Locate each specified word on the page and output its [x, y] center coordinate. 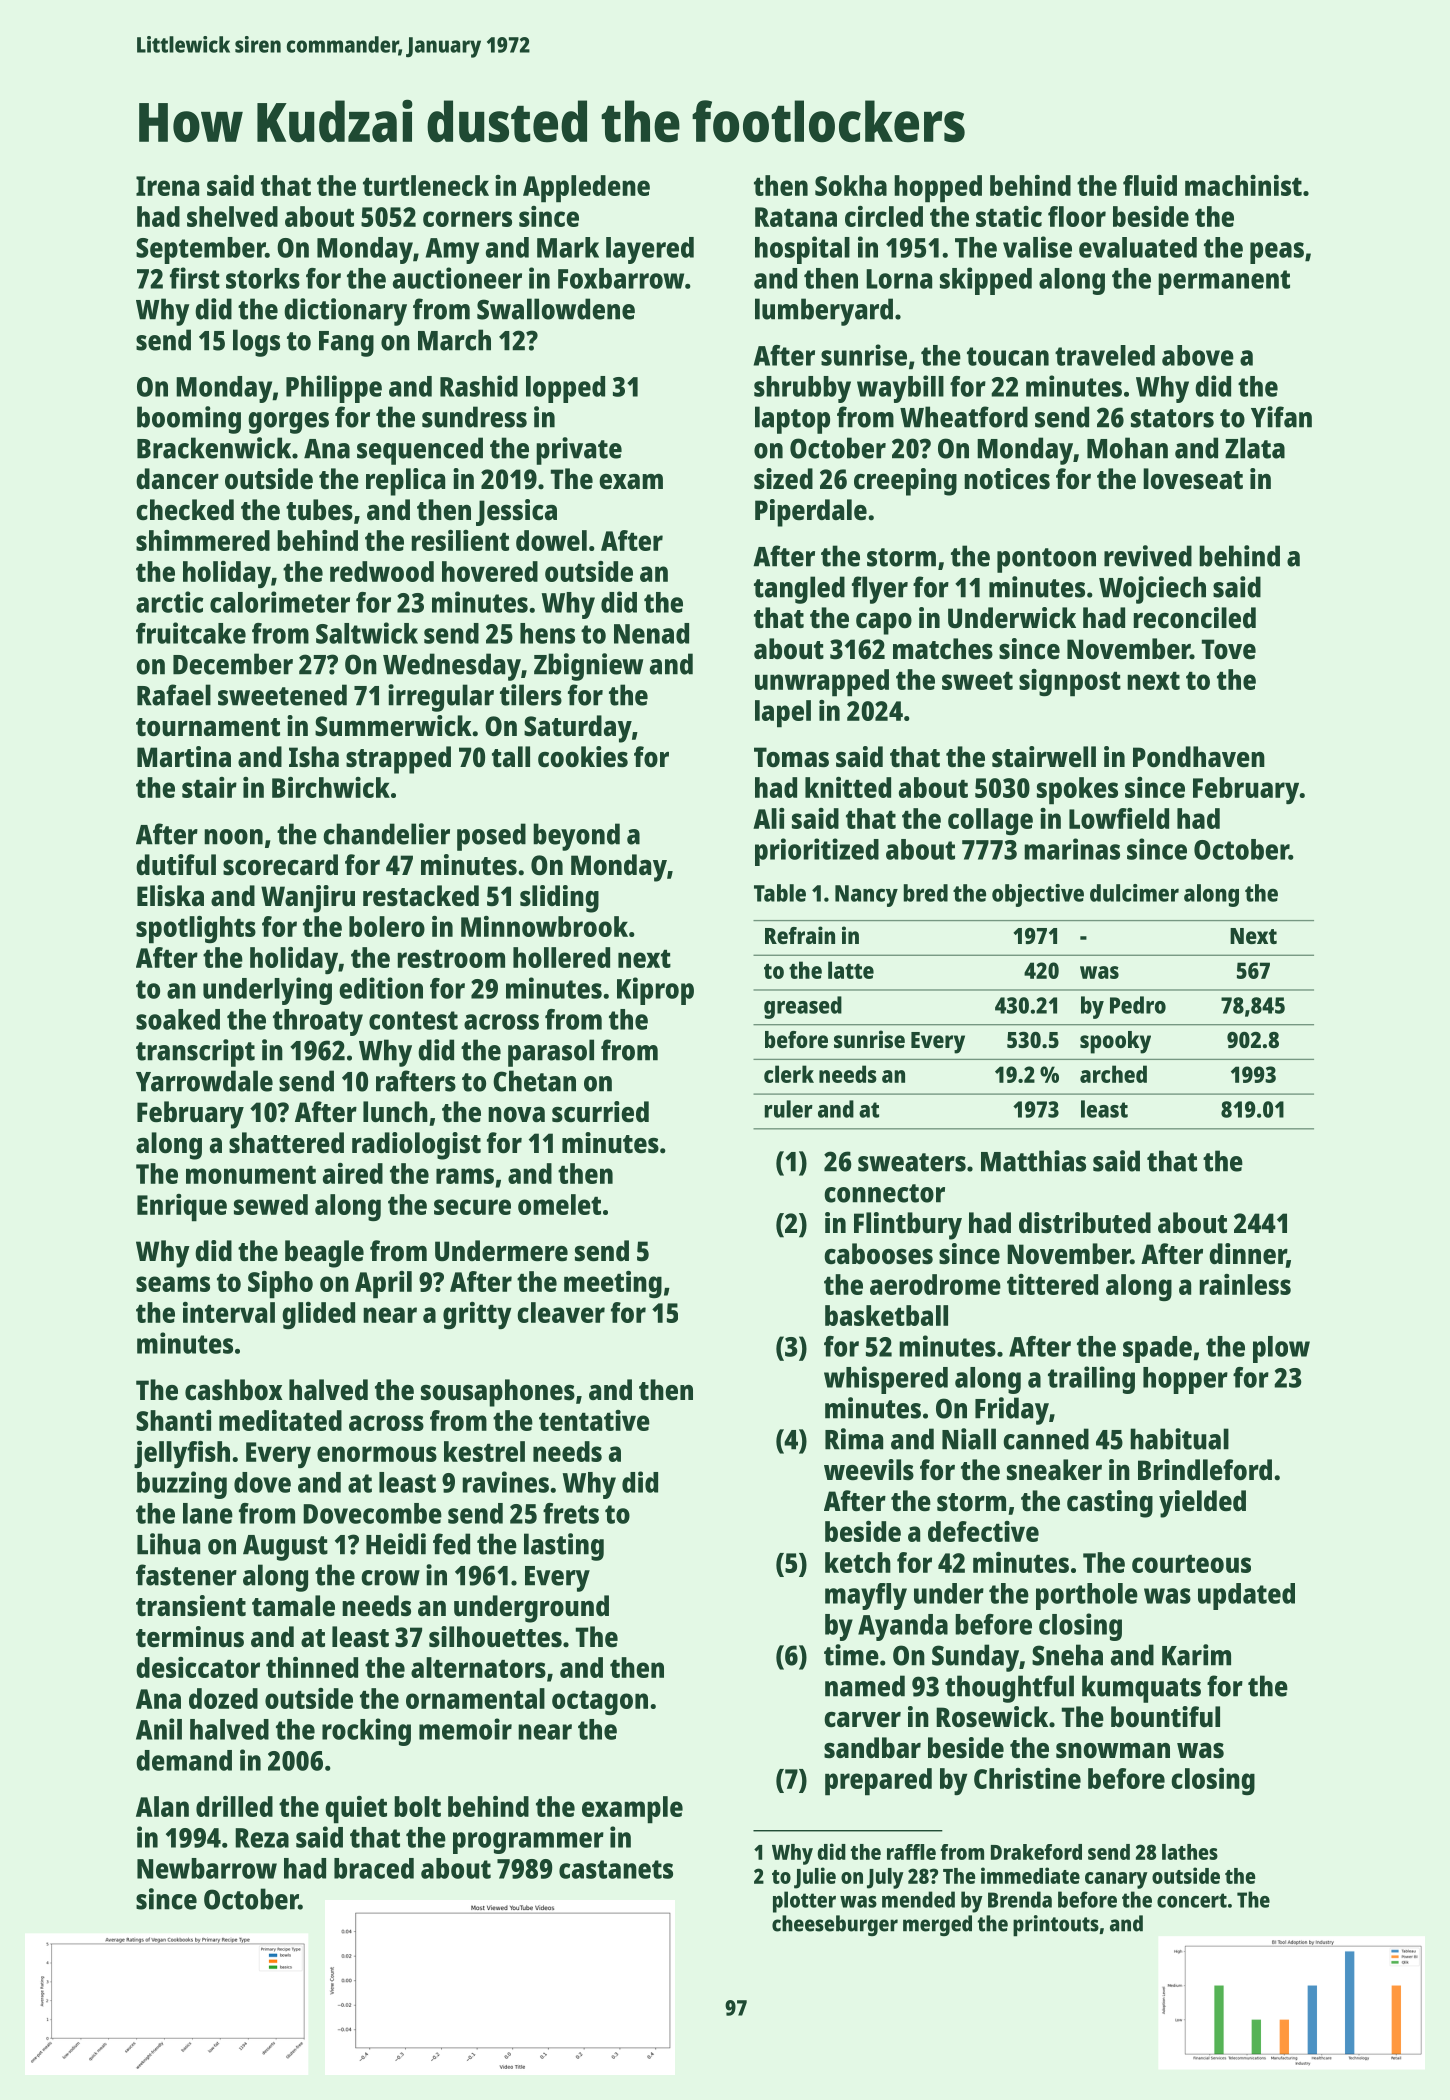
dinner [1247, 1253]
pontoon [1046, 560]
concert [1192, 1900]
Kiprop [655, 991]
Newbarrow [207, 1868]
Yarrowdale [204, 1081]
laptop [792, 420]
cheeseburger [835, 1925]
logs [256, 343]
